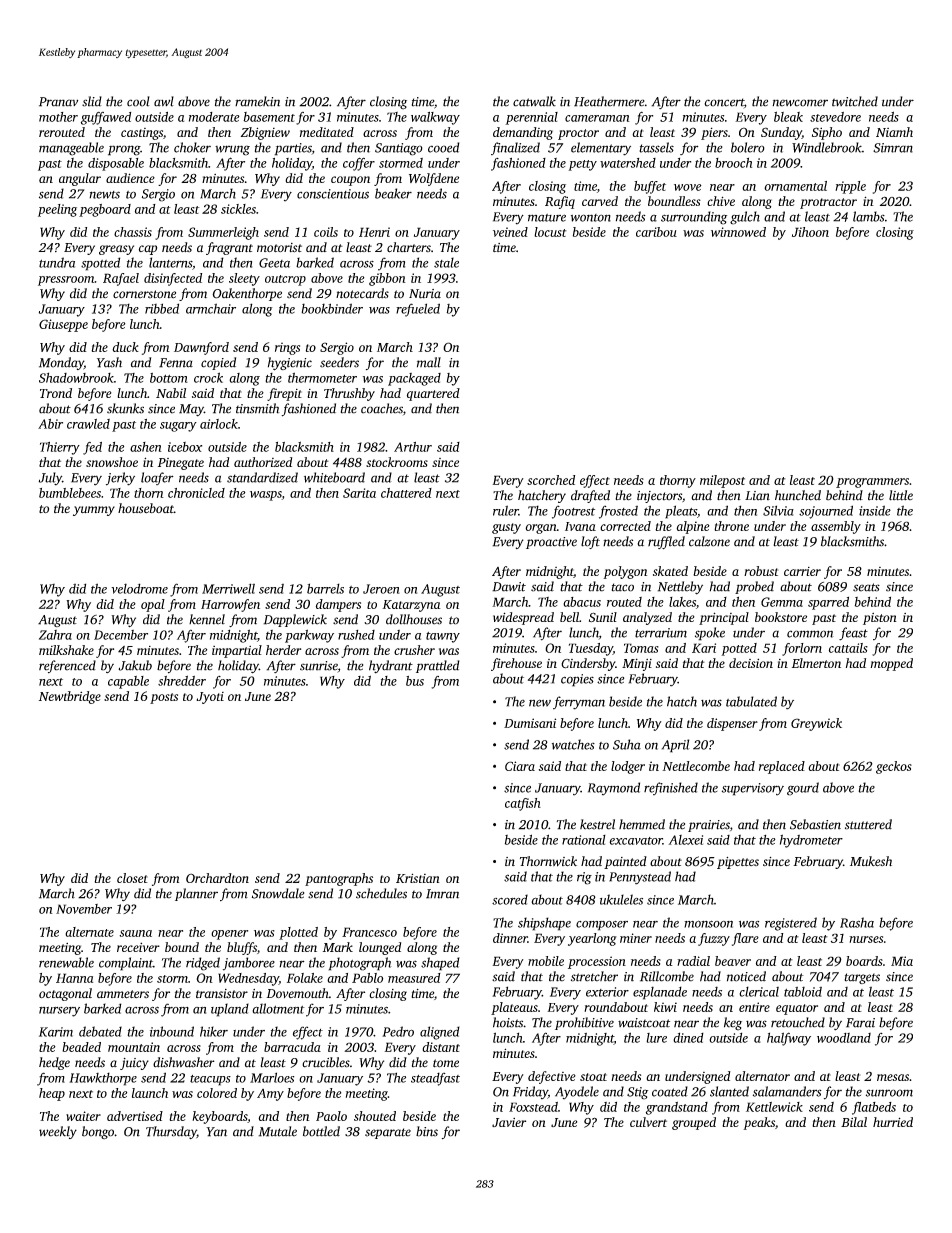  I want to click on whiteboard, so click(334, 477).
